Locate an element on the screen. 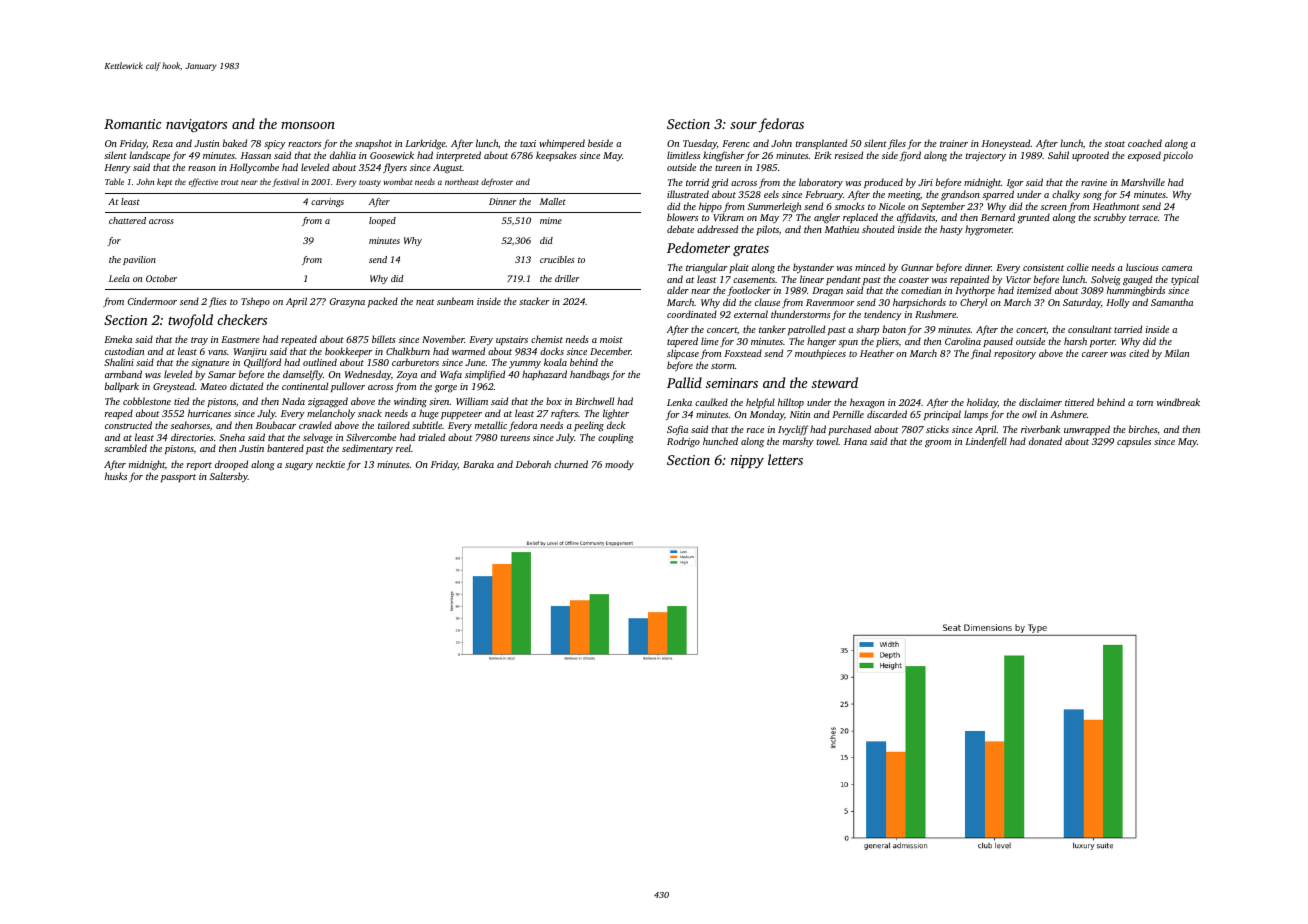 The height and width of the screenshot is (924, 1308). ravine is located at coordinates (1094, 182).
